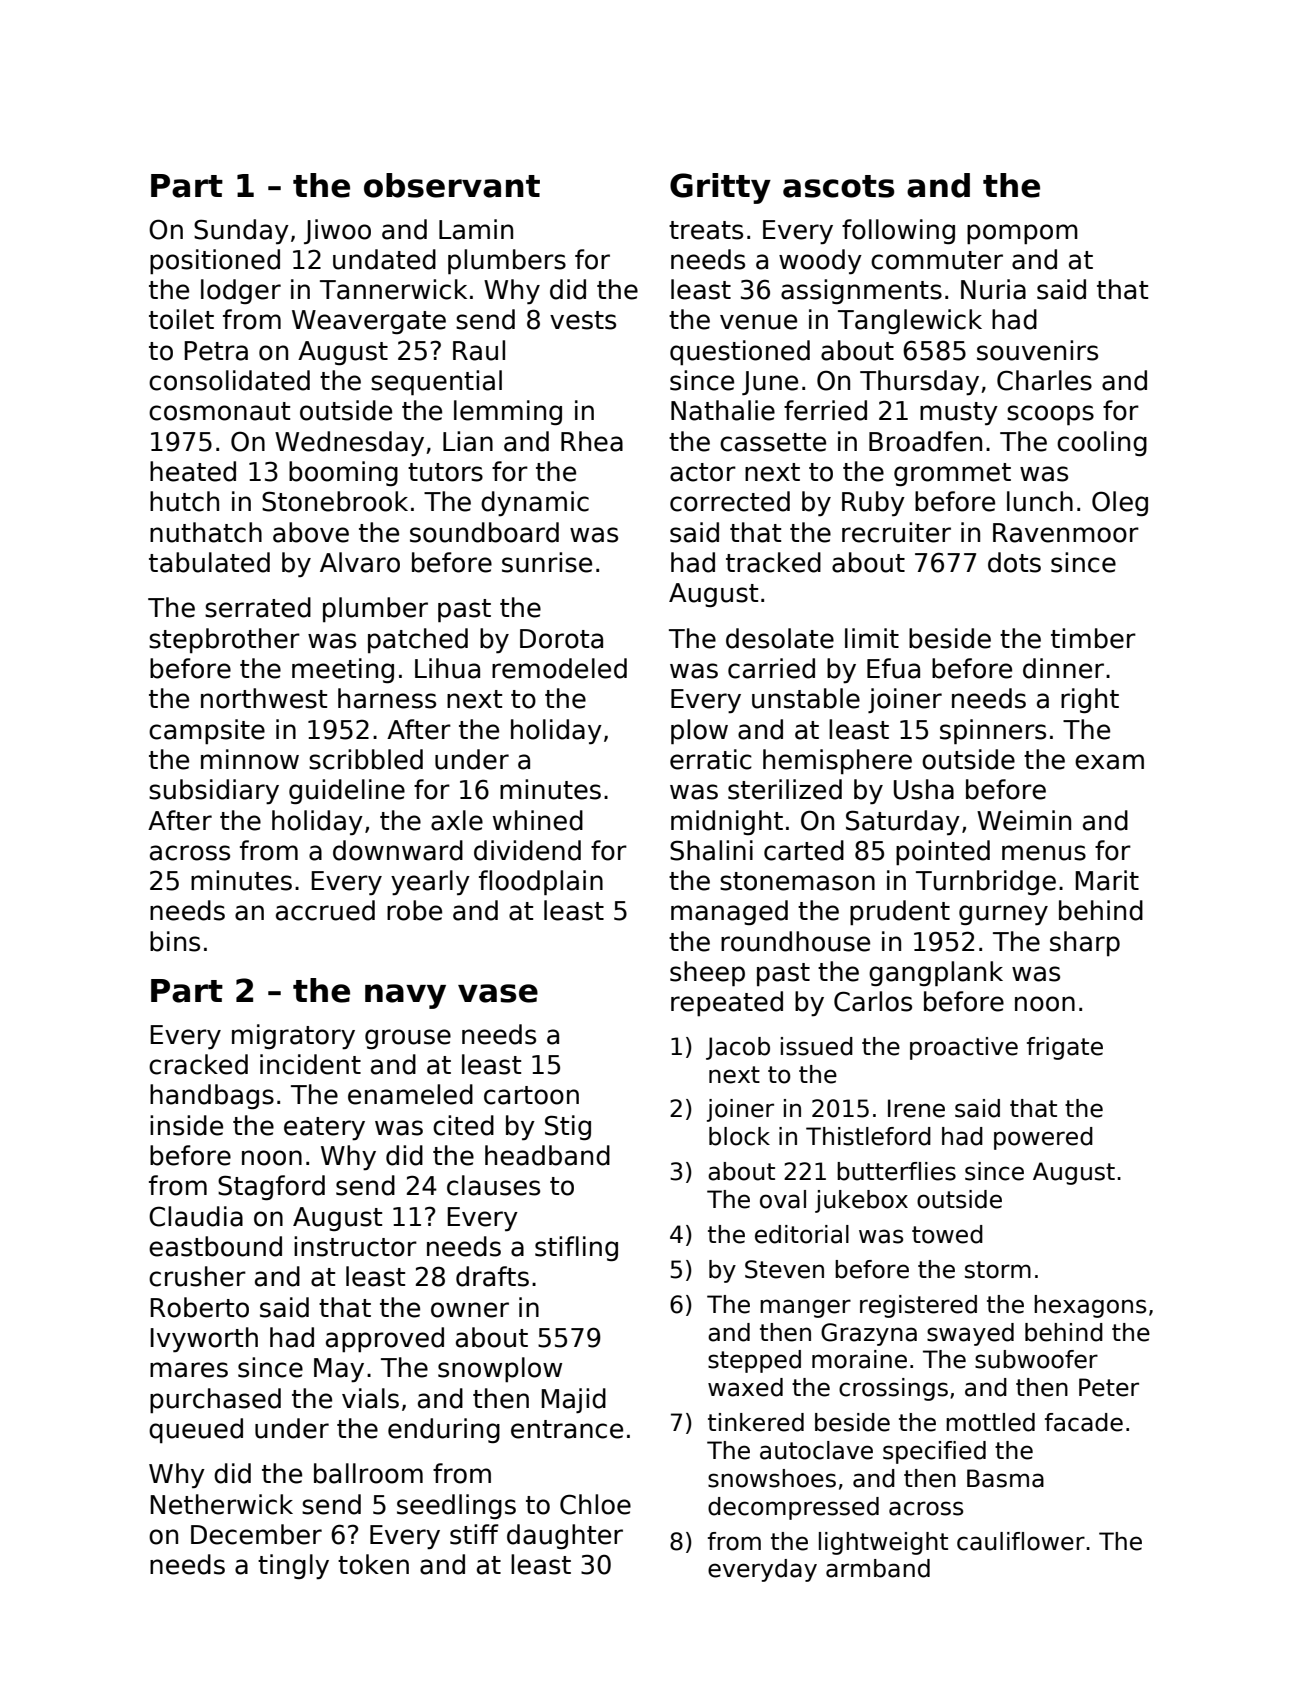 The image size is (1310, 1695). What do you see at coordinates (410, 1094) in the document?
I see `enameled` at bounding box center [410, 1094].
